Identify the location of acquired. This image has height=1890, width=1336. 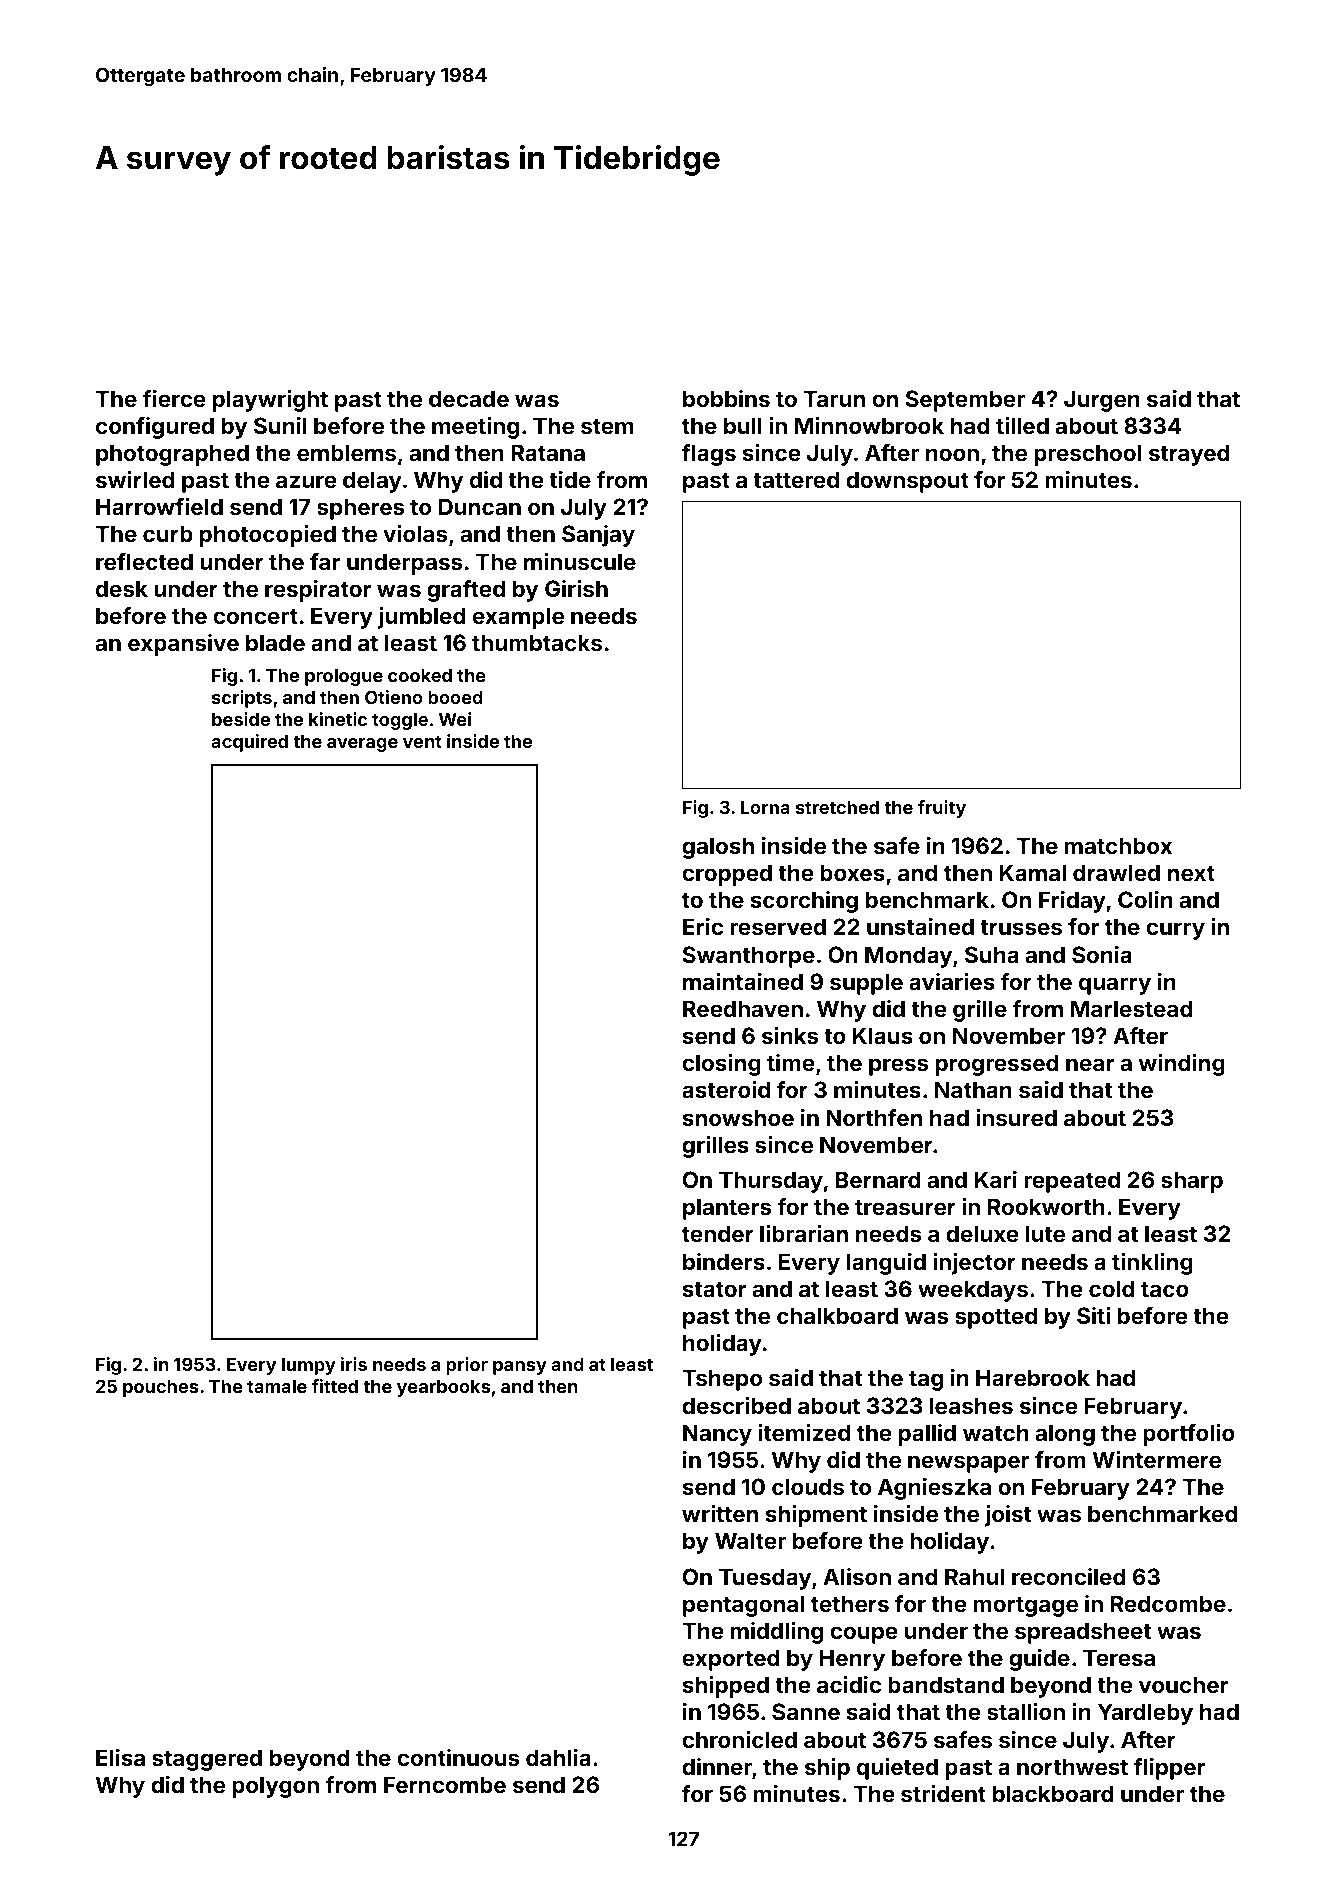
(249, 743).
